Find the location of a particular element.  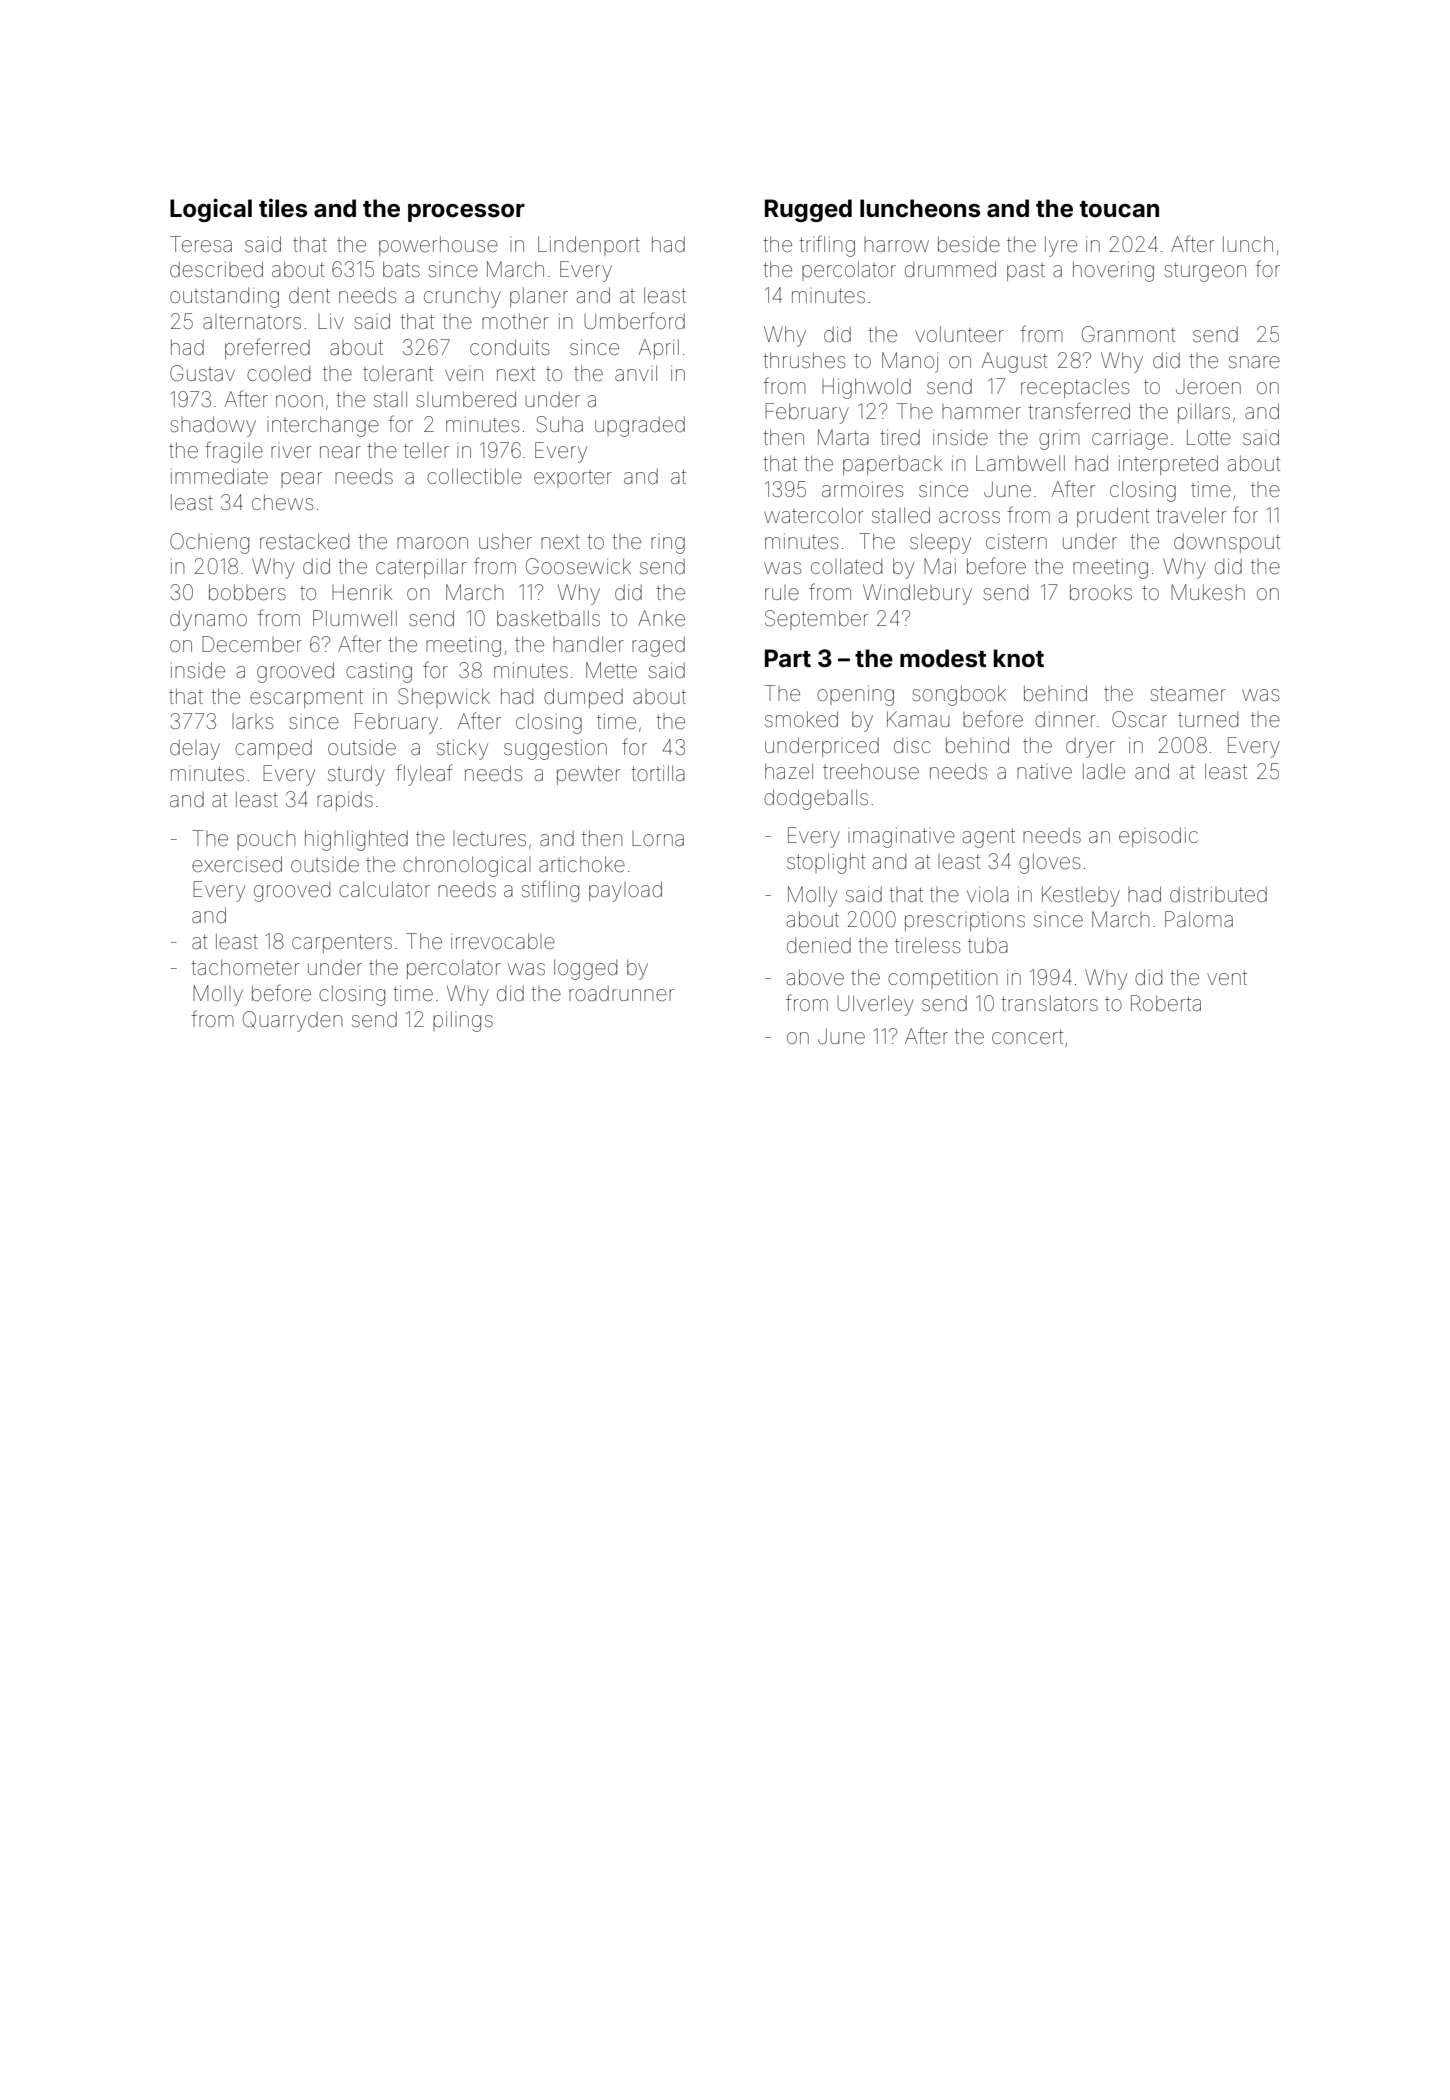

Rugged is located at coordinates (808, 210).
